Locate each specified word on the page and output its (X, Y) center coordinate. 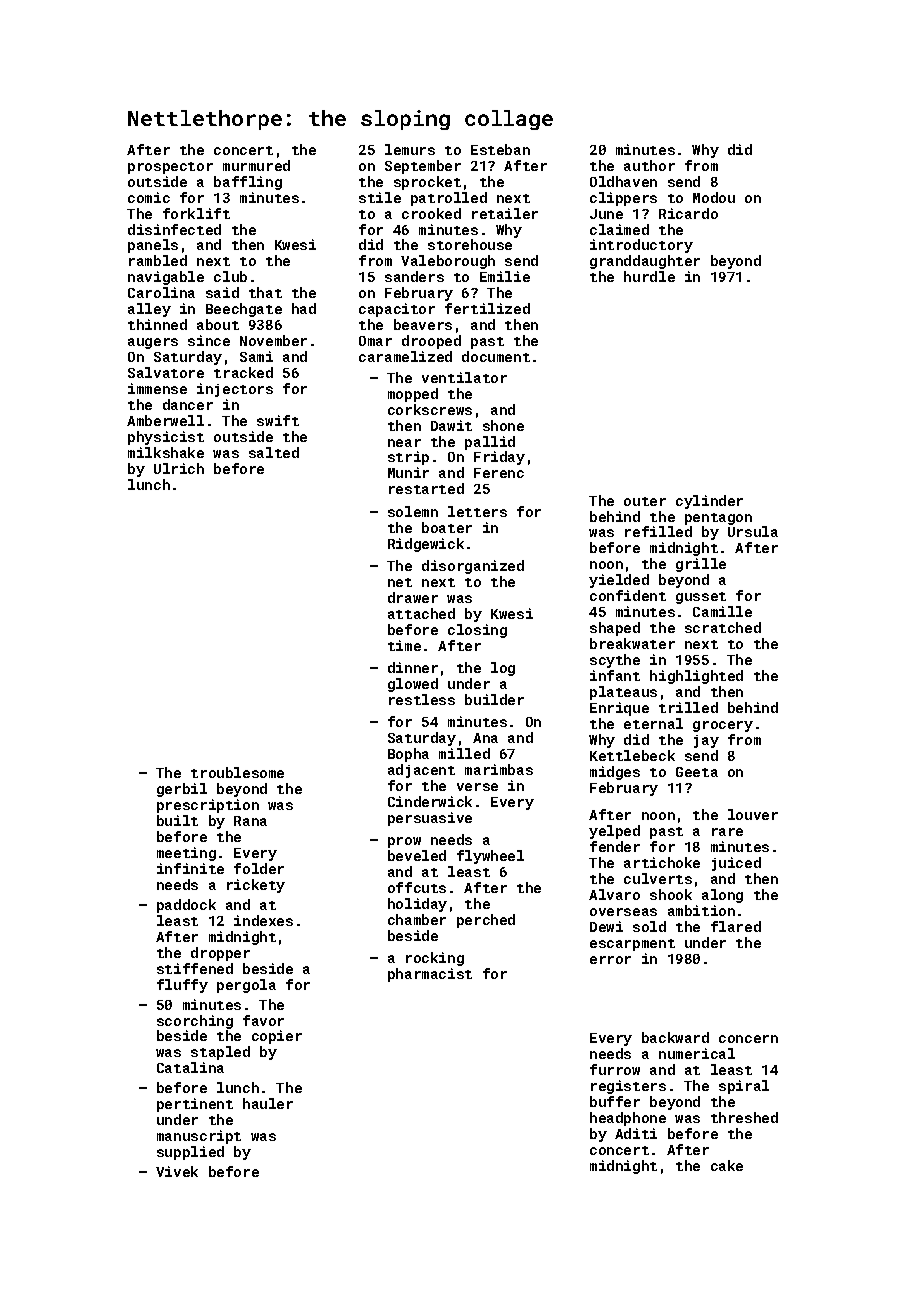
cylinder (709, 502)
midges (615, 773)
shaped (615, 629)
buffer (615, 1101)
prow (404, 842)
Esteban (500, 149)
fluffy (182, 986)
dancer (188, 404)
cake (727, 1165)
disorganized (473, 567)
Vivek (177, 1171)
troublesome (237, 772)
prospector (170, 168)
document (496, 356)
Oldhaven (623, 181)
